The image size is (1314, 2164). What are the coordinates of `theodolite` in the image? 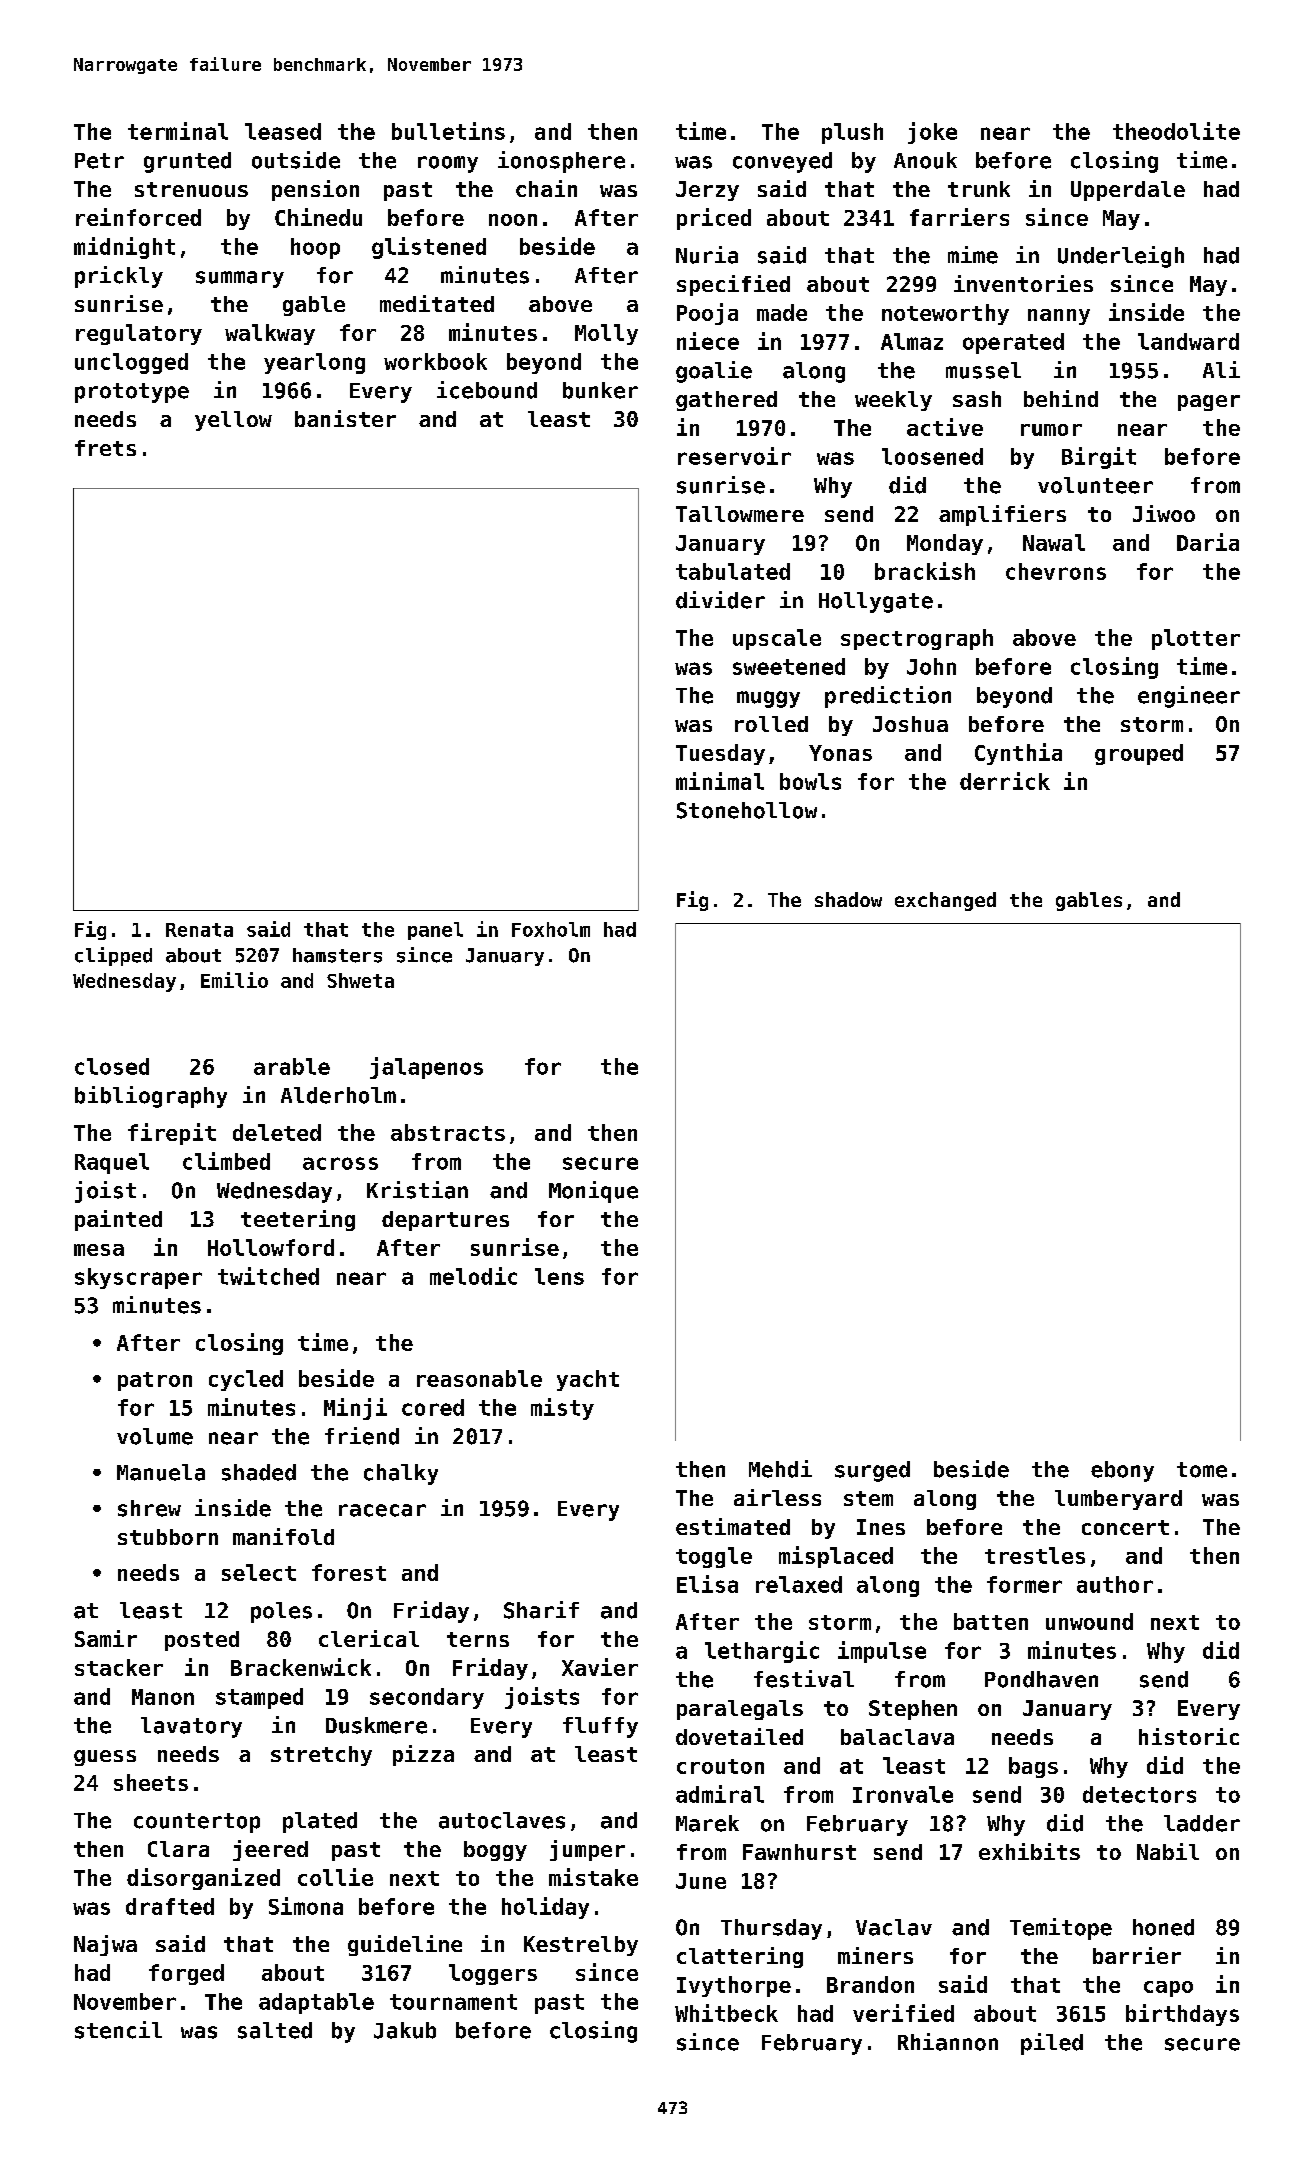 It's located at (1176, 131).
